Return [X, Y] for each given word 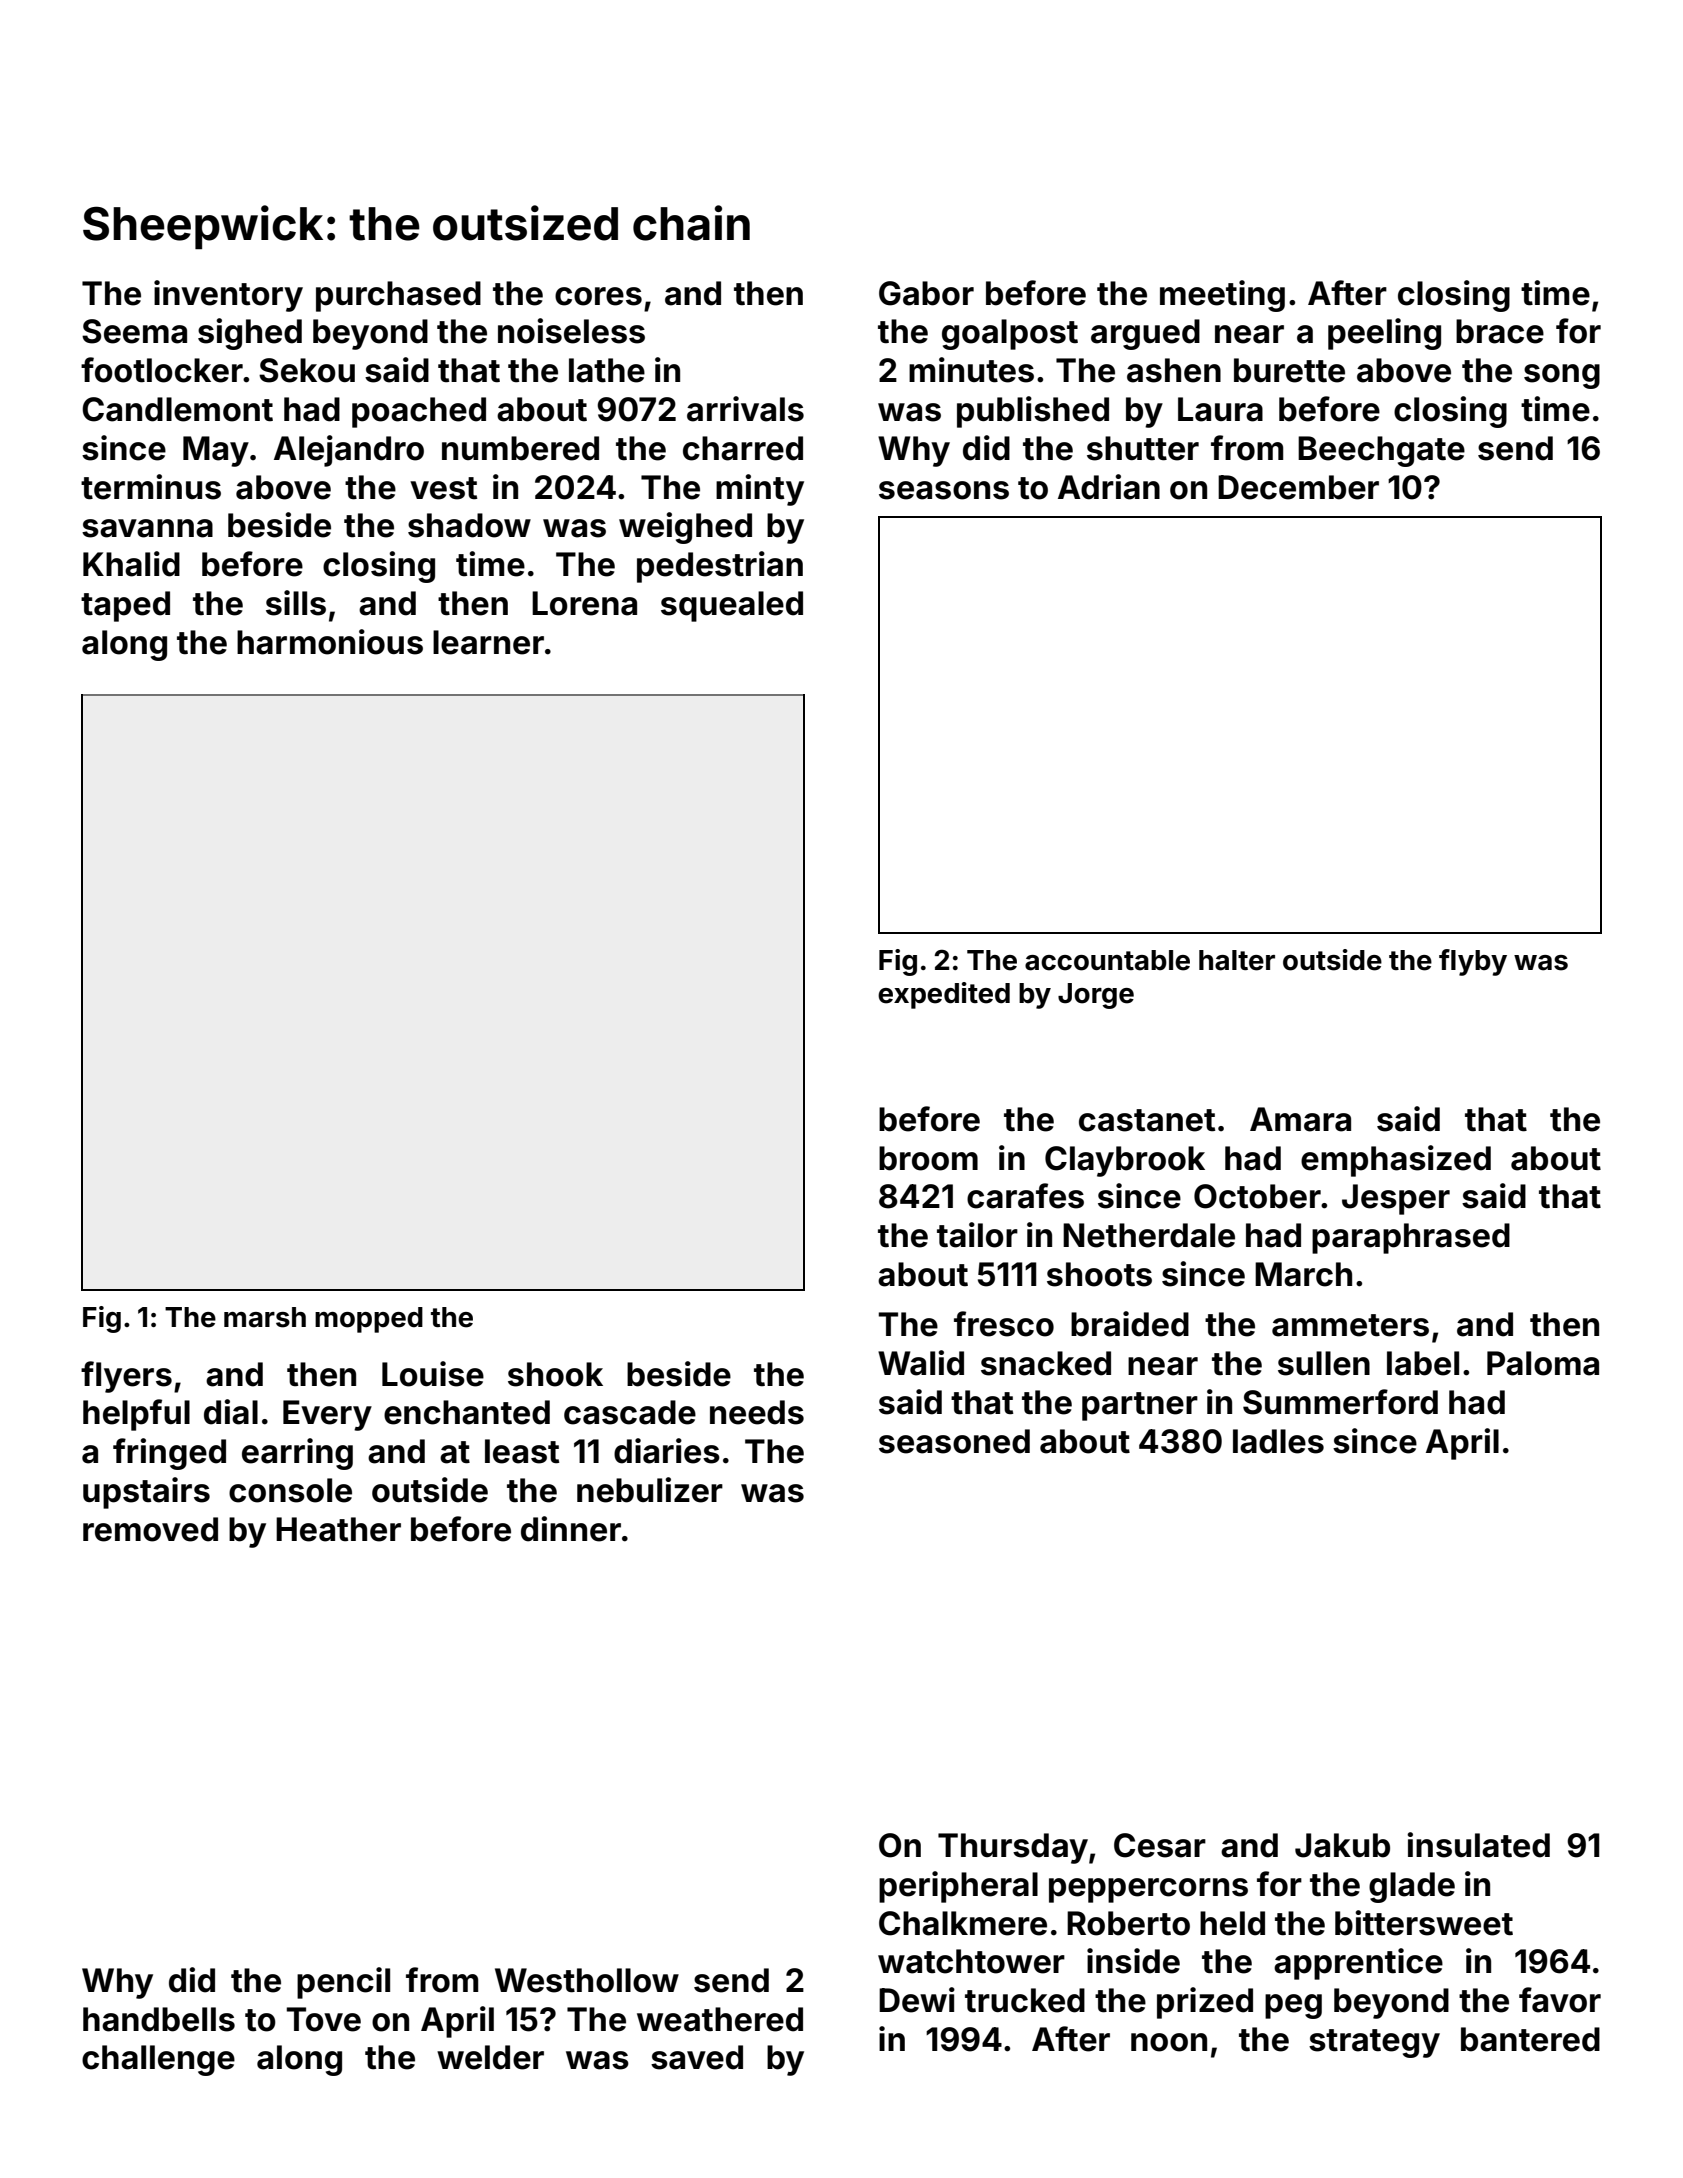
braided [1130, 1324]
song [1562, 376]
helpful [136, 1415]
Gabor [926, 293]
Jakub [1342, 1845]
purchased [398, 296]
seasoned [954, 1441]
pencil [343, 1983]
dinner [571, 1529]
